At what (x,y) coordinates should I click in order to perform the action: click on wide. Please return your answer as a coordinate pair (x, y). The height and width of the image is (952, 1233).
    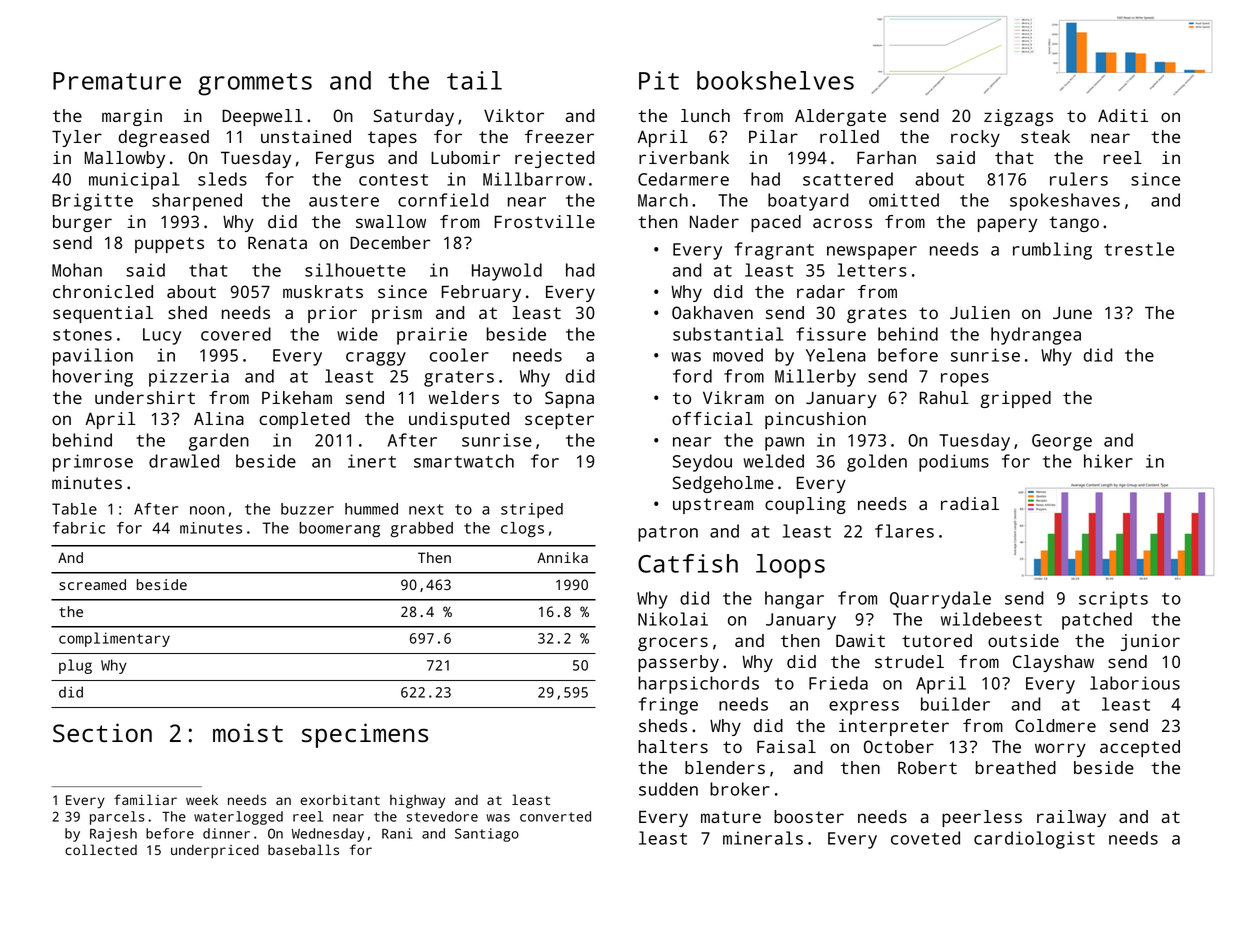
    Looking at the image, I should click on (357, 334).
